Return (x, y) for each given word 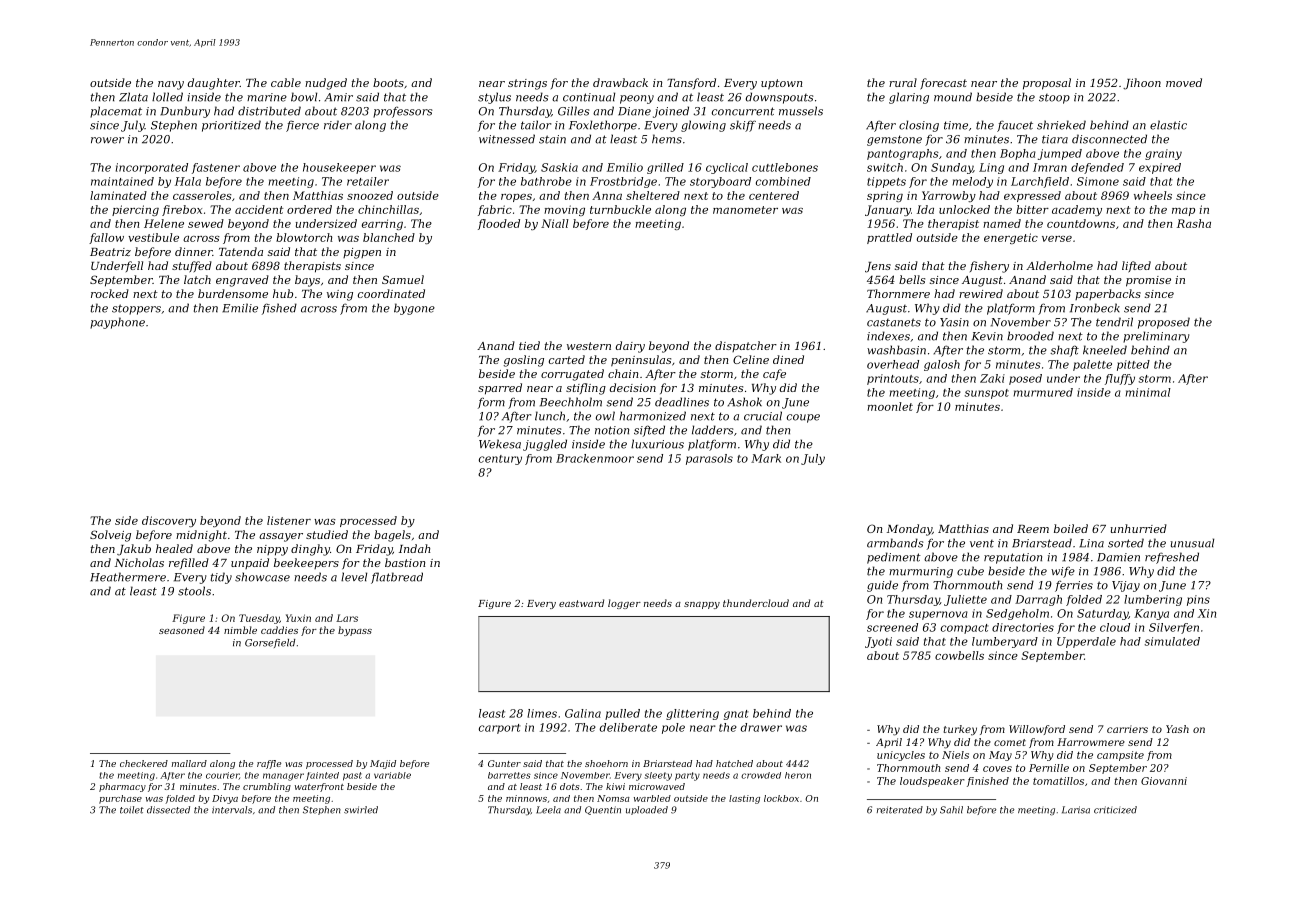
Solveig (110, 536)
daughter (214, 84)
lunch (550, 416)
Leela (548, 810)
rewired (981, 293)
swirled (361, 810)
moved (1184, 82)
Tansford (691, 83)
